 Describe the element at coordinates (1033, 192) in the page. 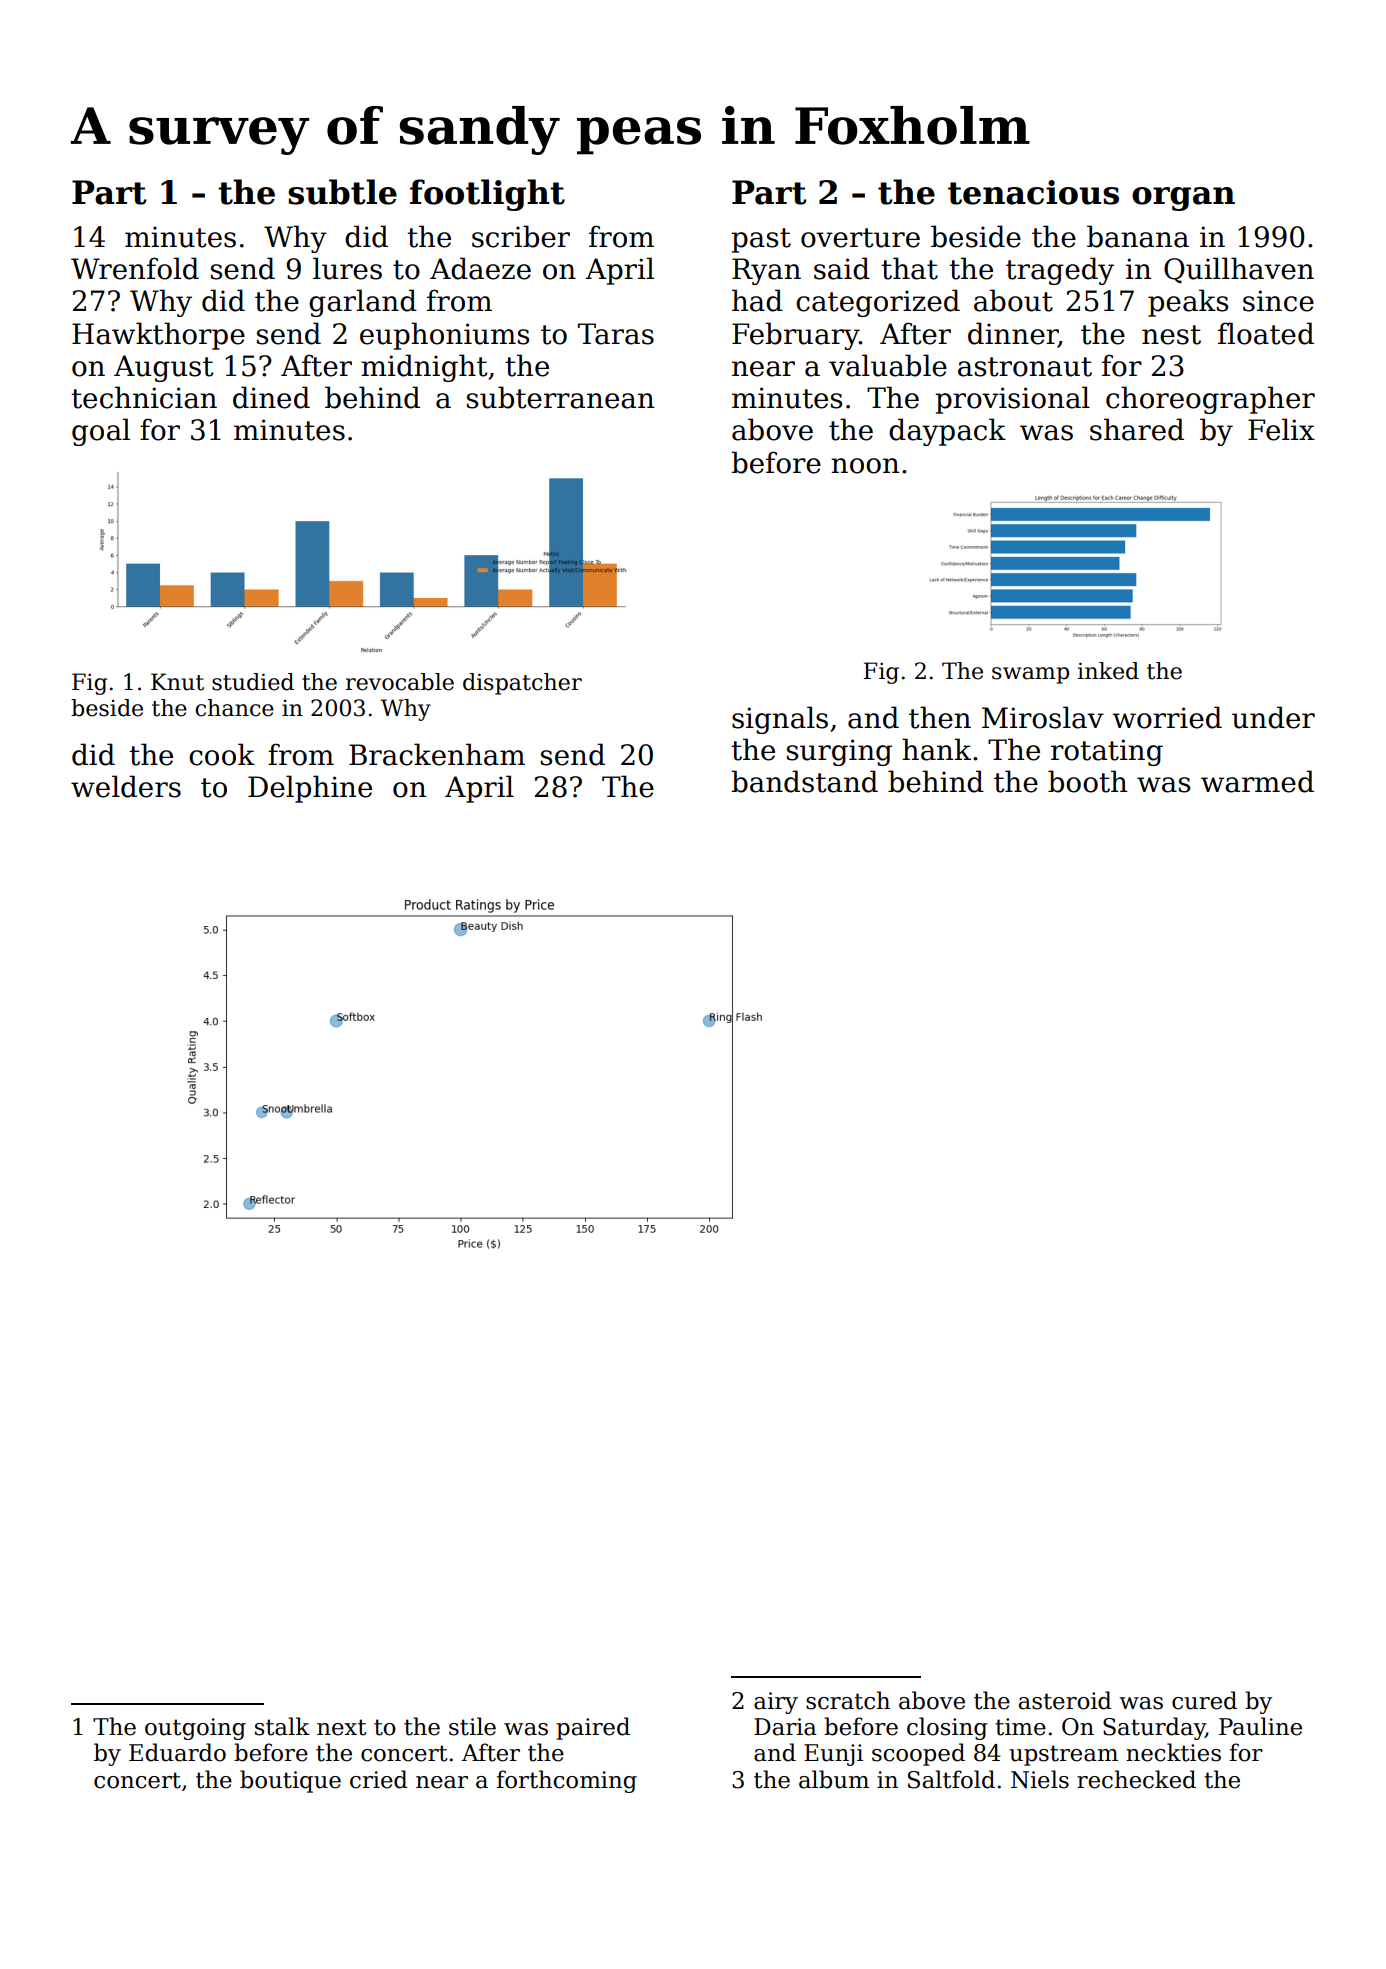

I see `tenacious` at that location.
